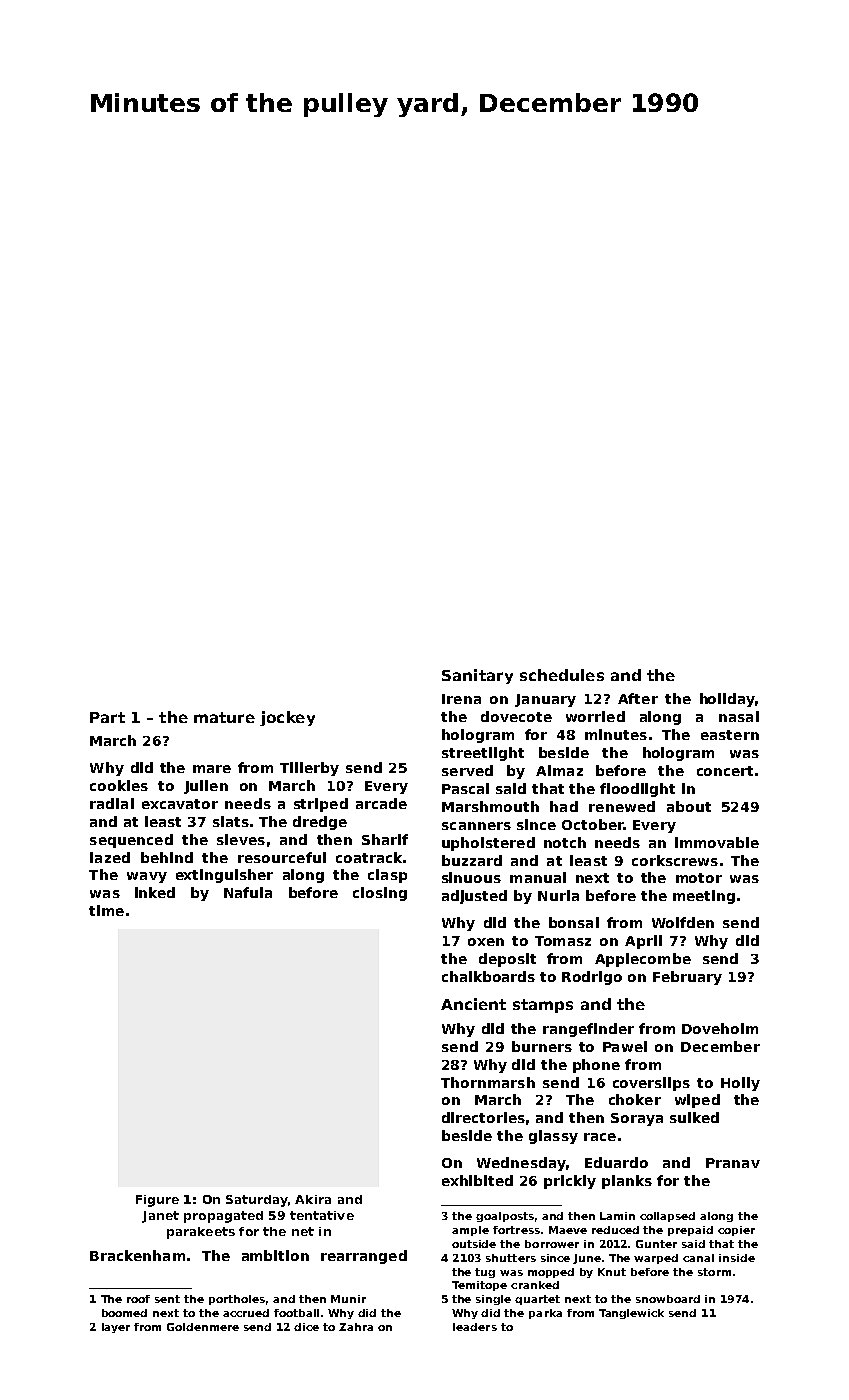 This screenshot has width=849, height=1400. I want to click on mature, so click(224, 717).
